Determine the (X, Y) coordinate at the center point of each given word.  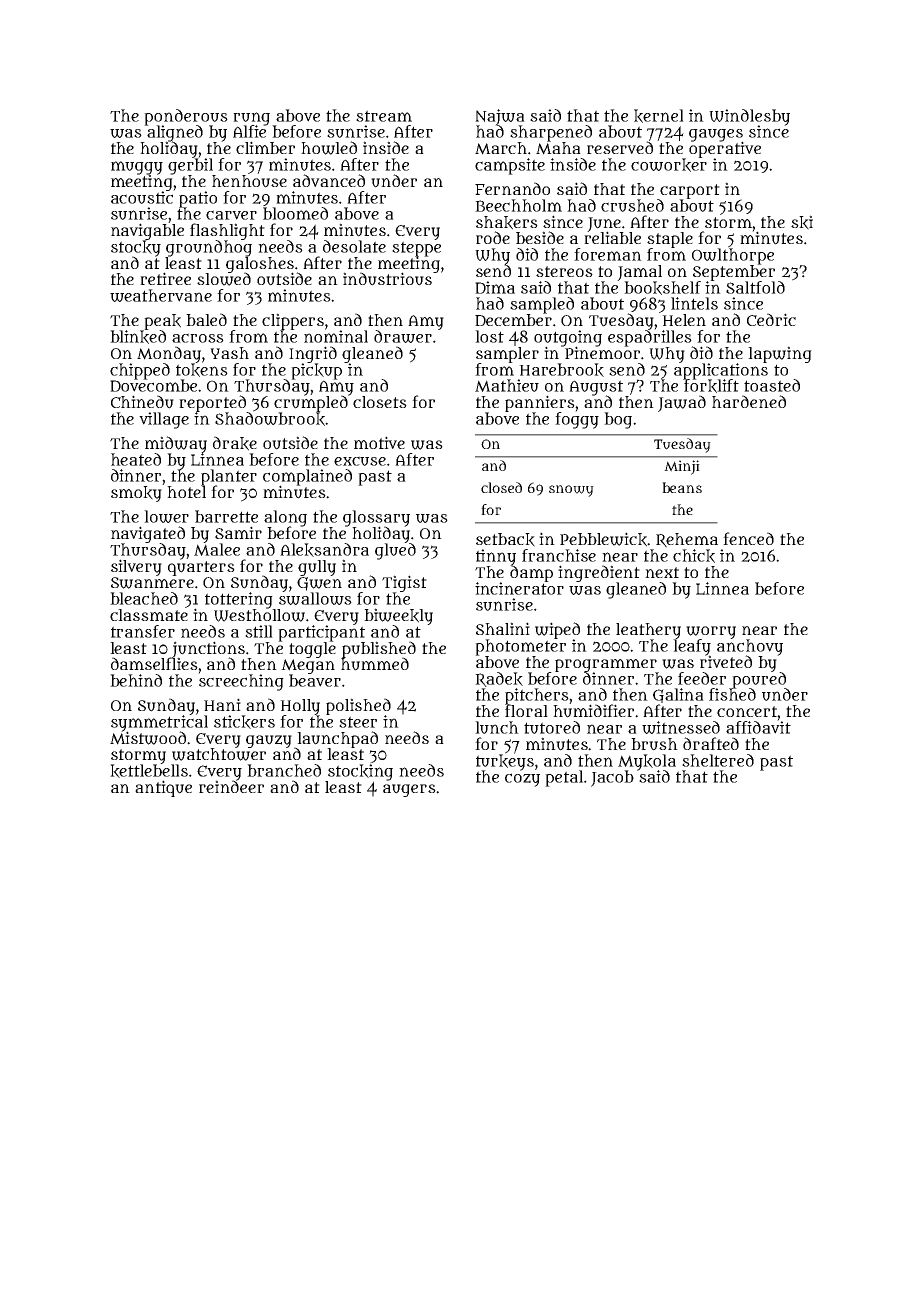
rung (251, 118)
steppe (416, 248)
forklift (711, 386)
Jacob (612, 779)
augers (409, 790)
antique (163, 788)
